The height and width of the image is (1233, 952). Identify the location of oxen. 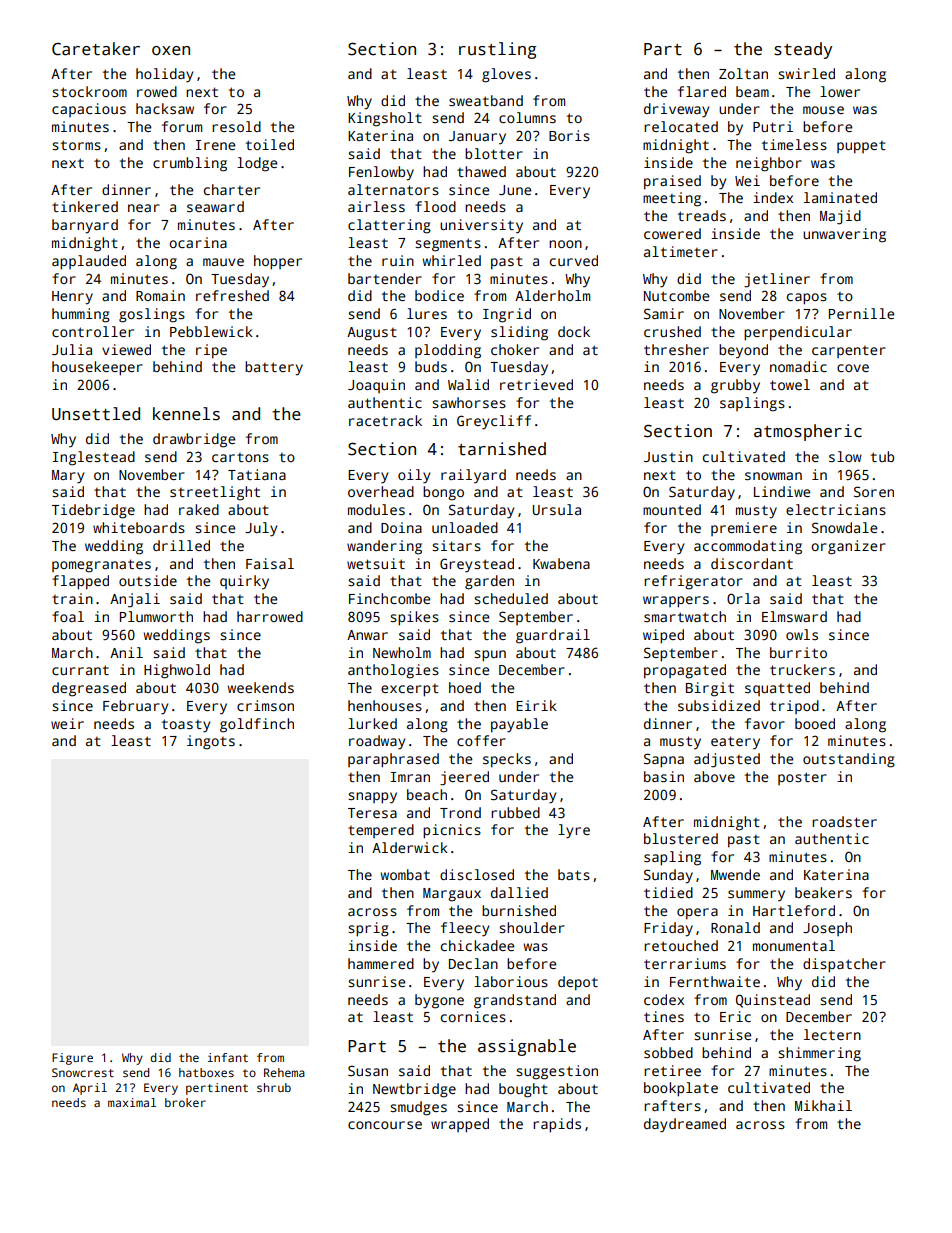
(171, 51).
